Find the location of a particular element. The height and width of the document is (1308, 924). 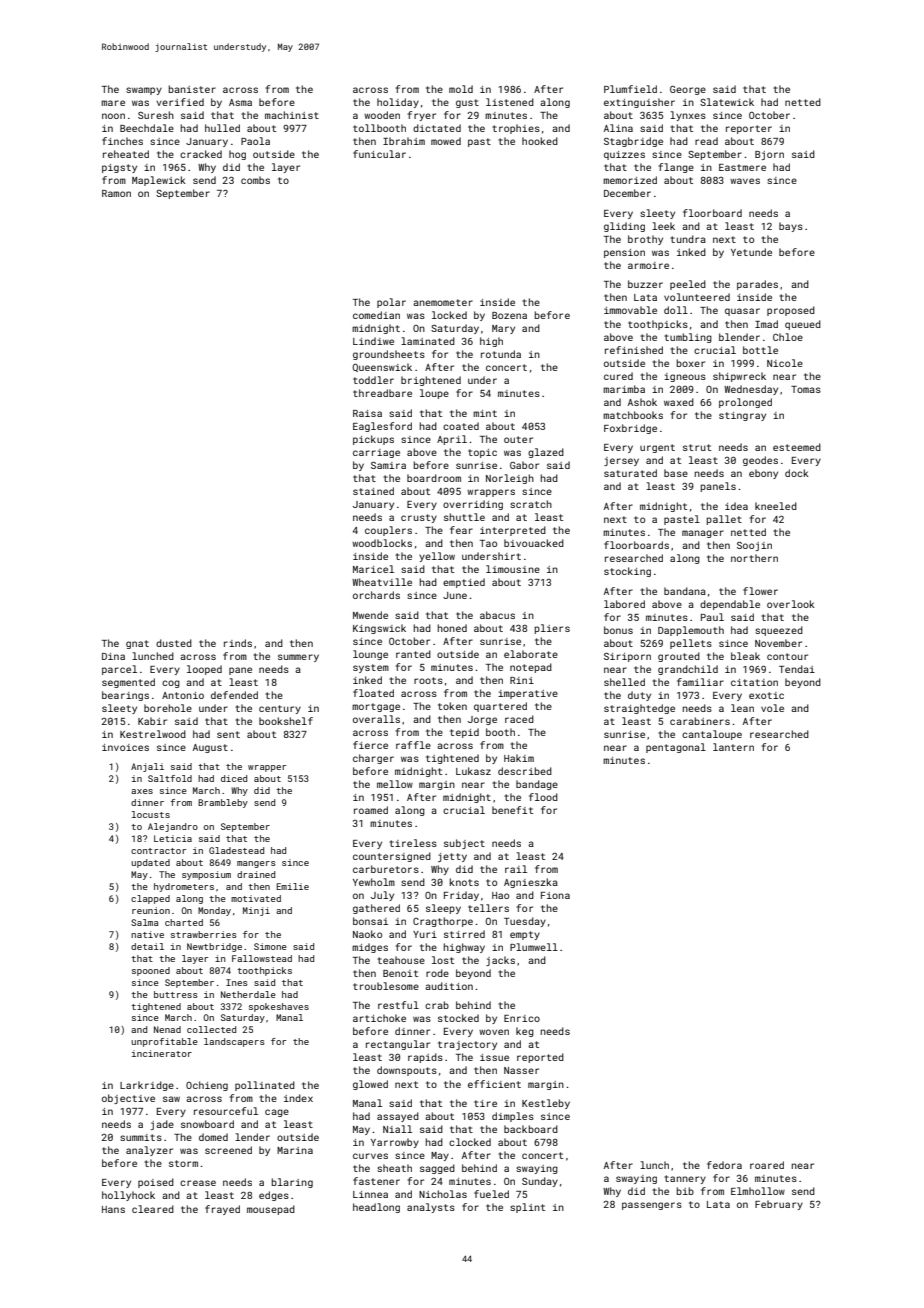

Friday is located at coordinates (461, 896).
